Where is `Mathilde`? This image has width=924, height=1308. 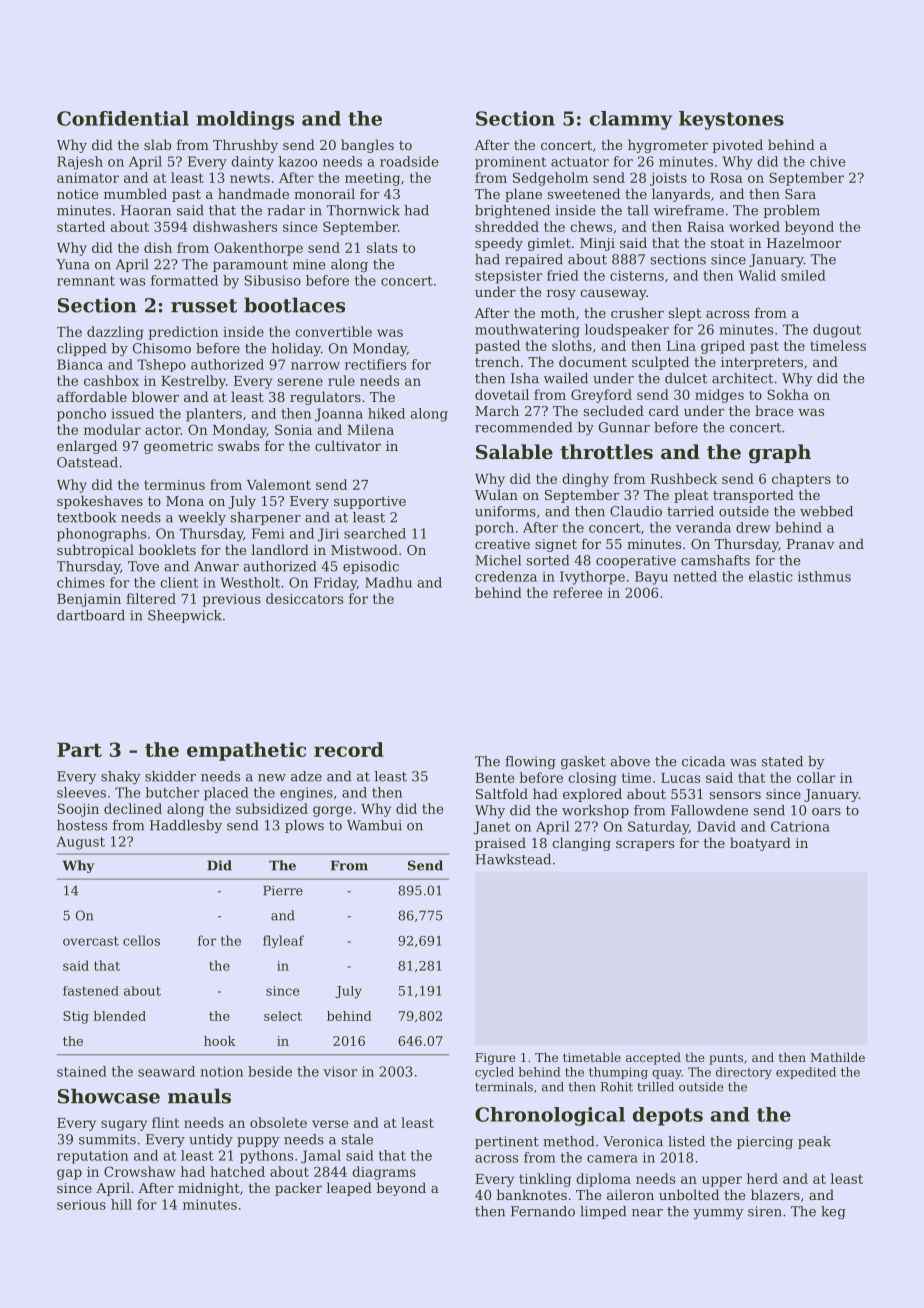
Mathilde is located at coordinates (837, 1057).
